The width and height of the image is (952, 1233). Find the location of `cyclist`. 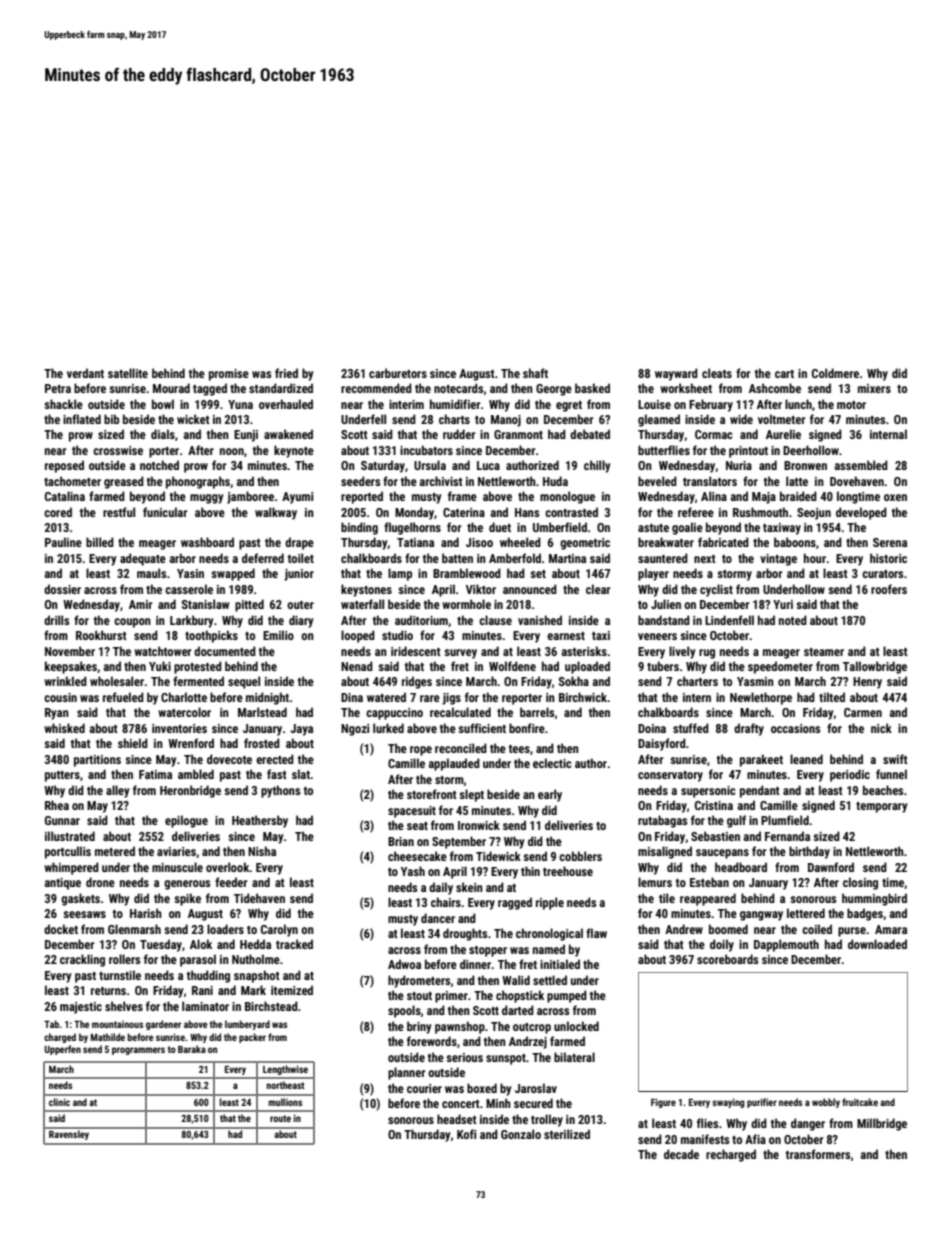

cyclist is located at coordinates (716, 590).
